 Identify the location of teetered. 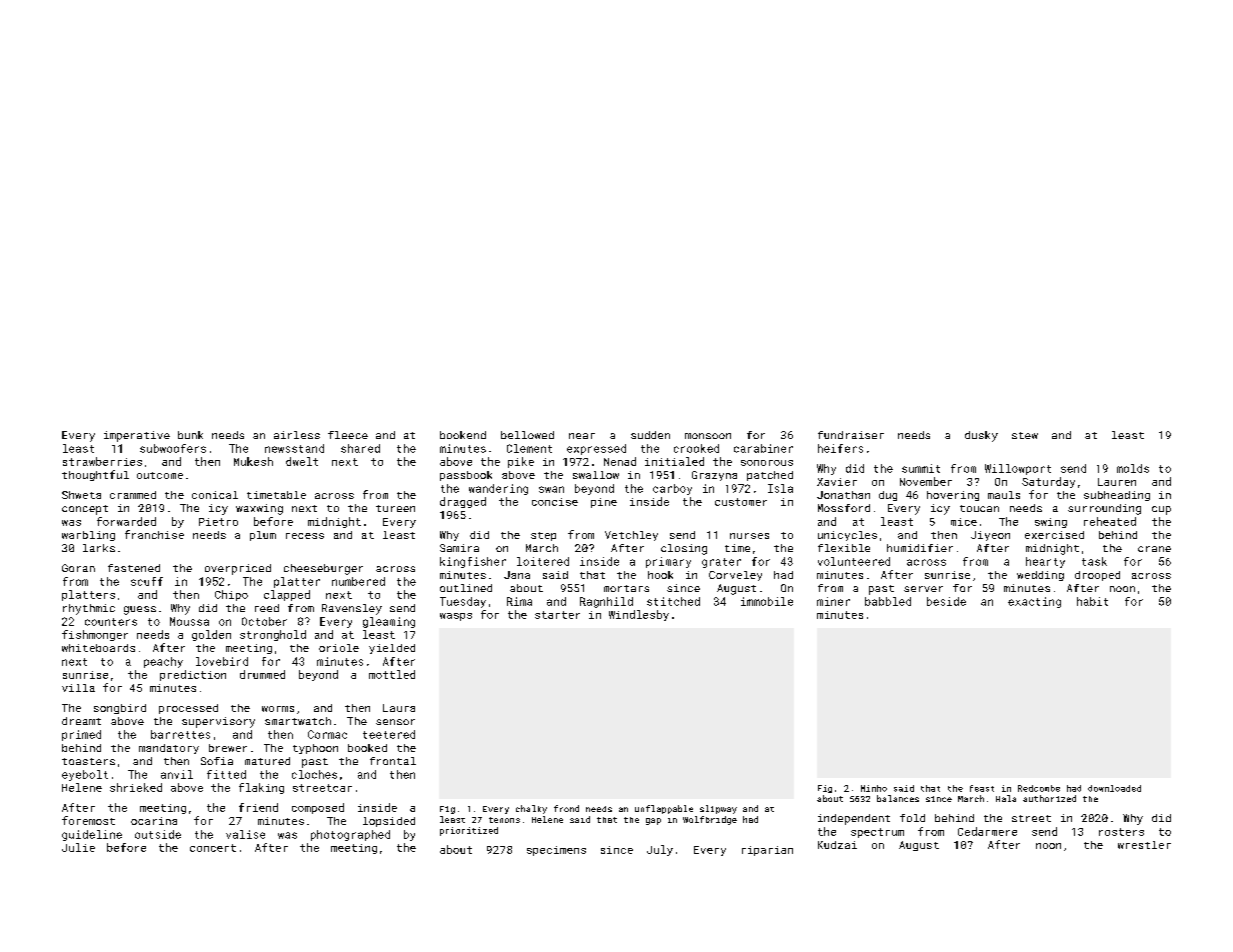
(389, 734).
